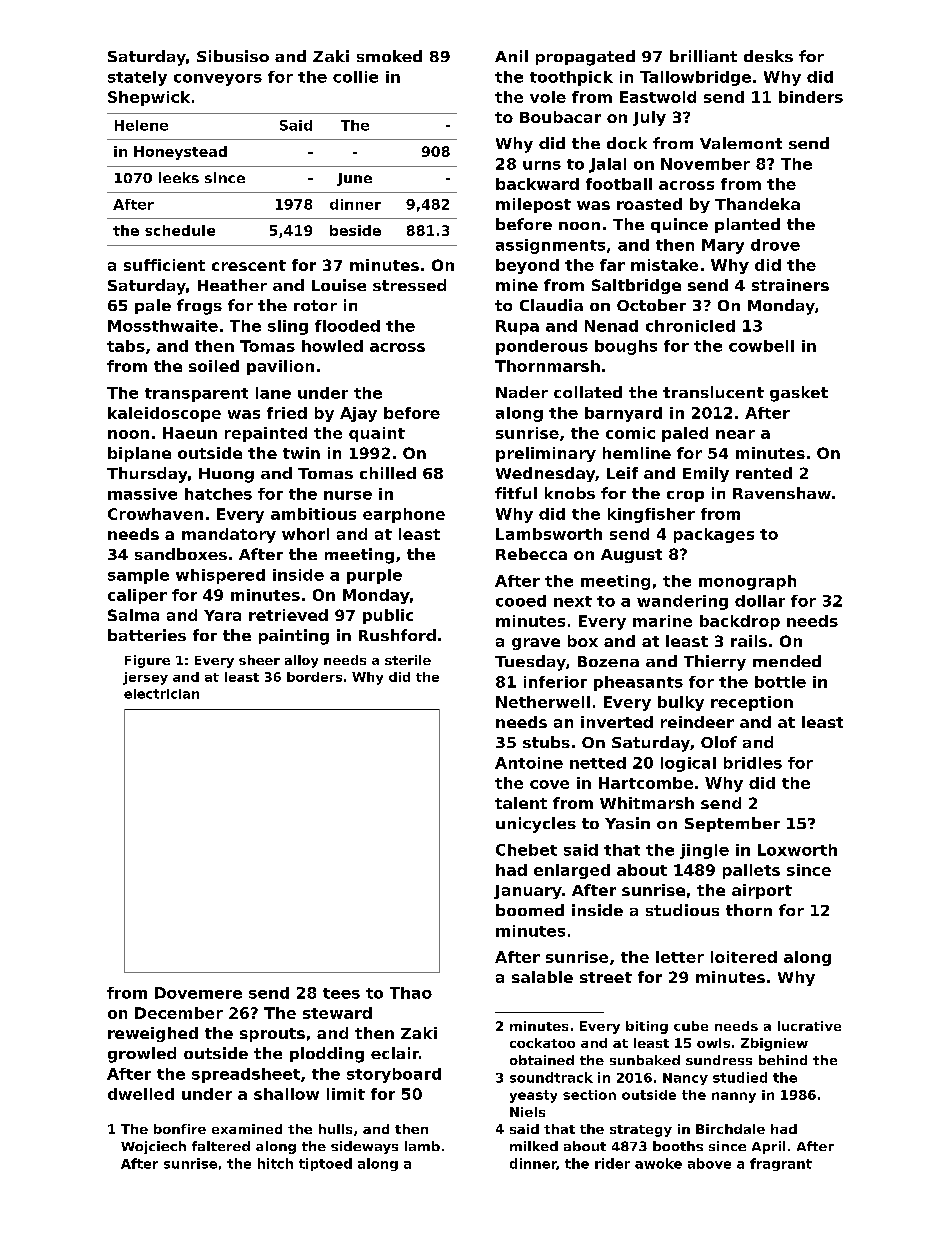 The width and height of the screenshot is (952, 1233). Describe the element at coordinates (527, 1112) in the screenshot. I see `Niels` at that location.
